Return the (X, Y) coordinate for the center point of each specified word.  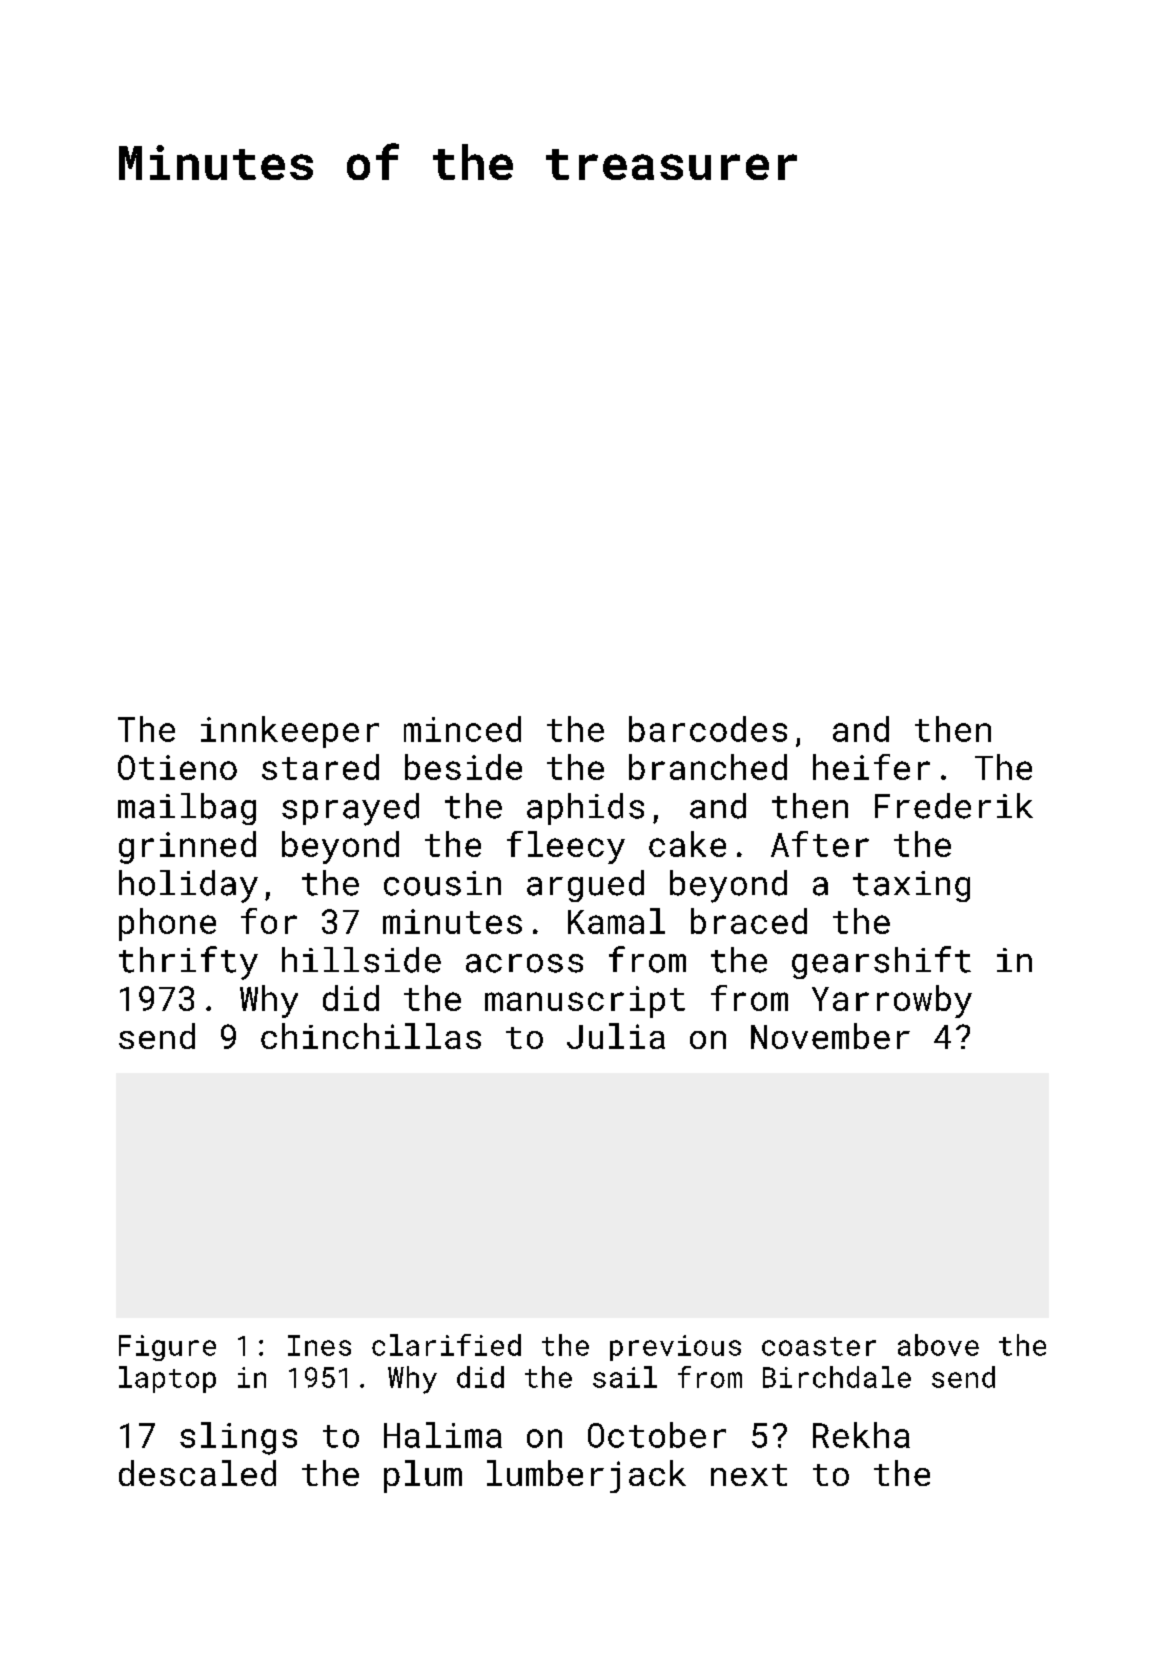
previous (675, 1348)
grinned (187, 847)
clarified (446, 1345)
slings (238, 1438)
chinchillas (371, 1036)
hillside (361, 960)
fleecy (566, 847)
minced (462, 729)
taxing (911, 886)
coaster (819, 1346)
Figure (167, 1348)
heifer (871, 767)
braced (749, 921)
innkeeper (290, 732)
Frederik (954, 806)
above (938, 1345)
